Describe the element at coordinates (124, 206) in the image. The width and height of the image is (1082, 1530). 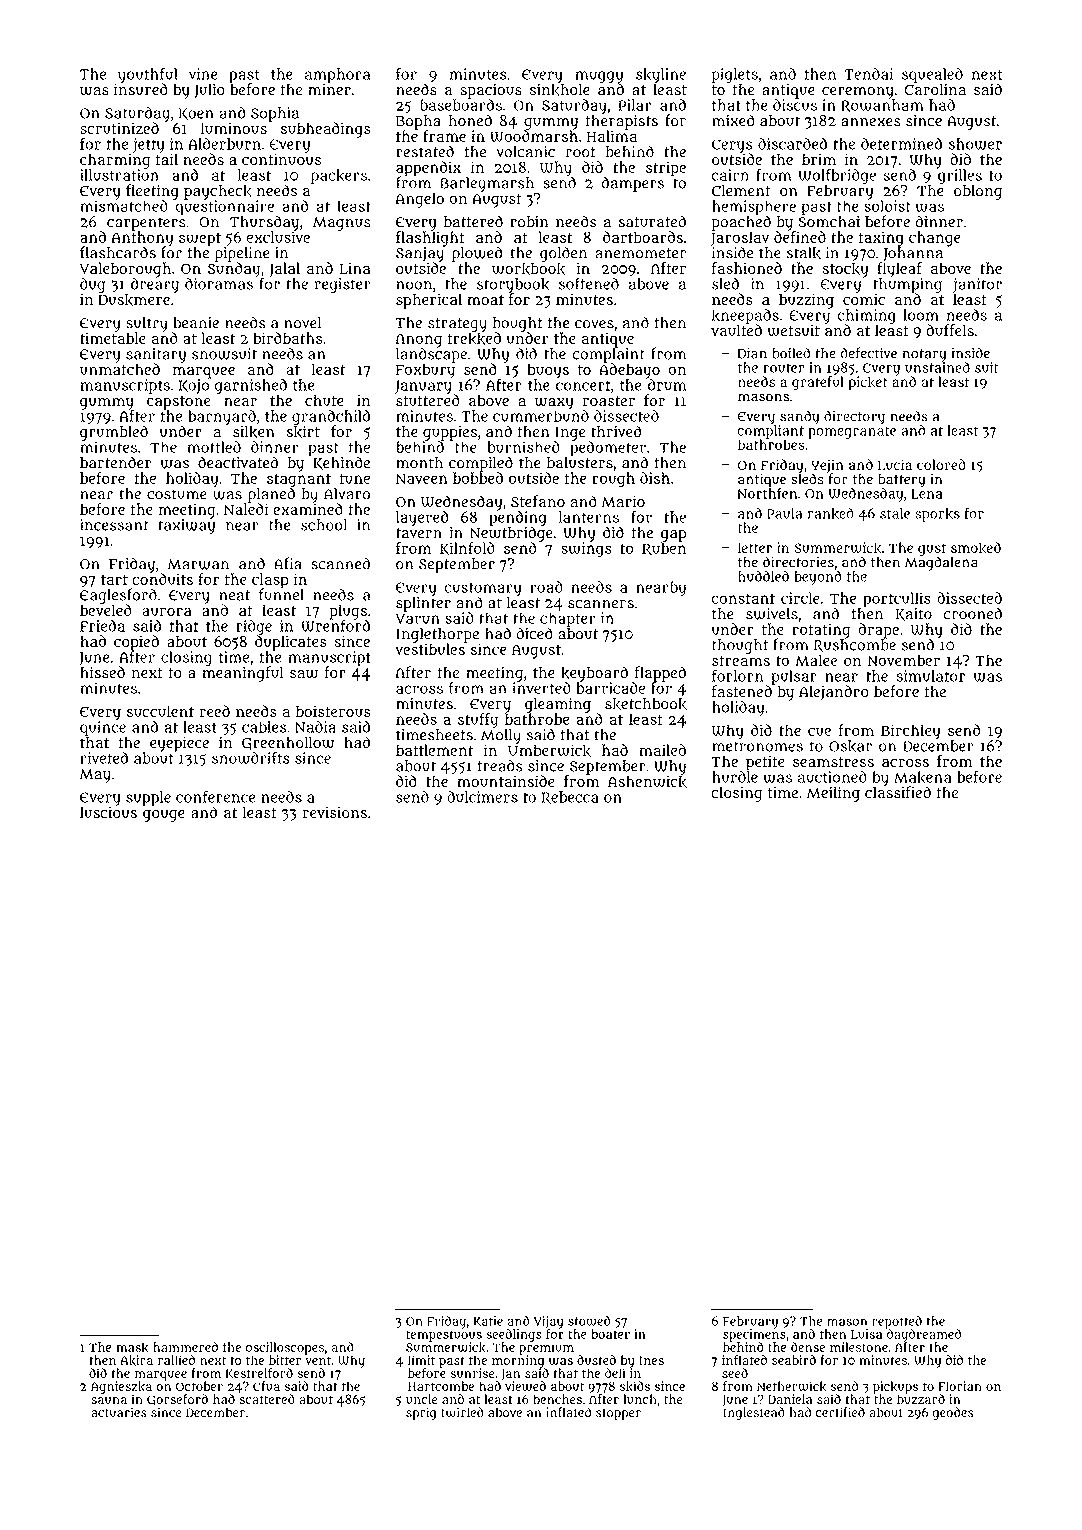
I see `mismatched` at that location.
